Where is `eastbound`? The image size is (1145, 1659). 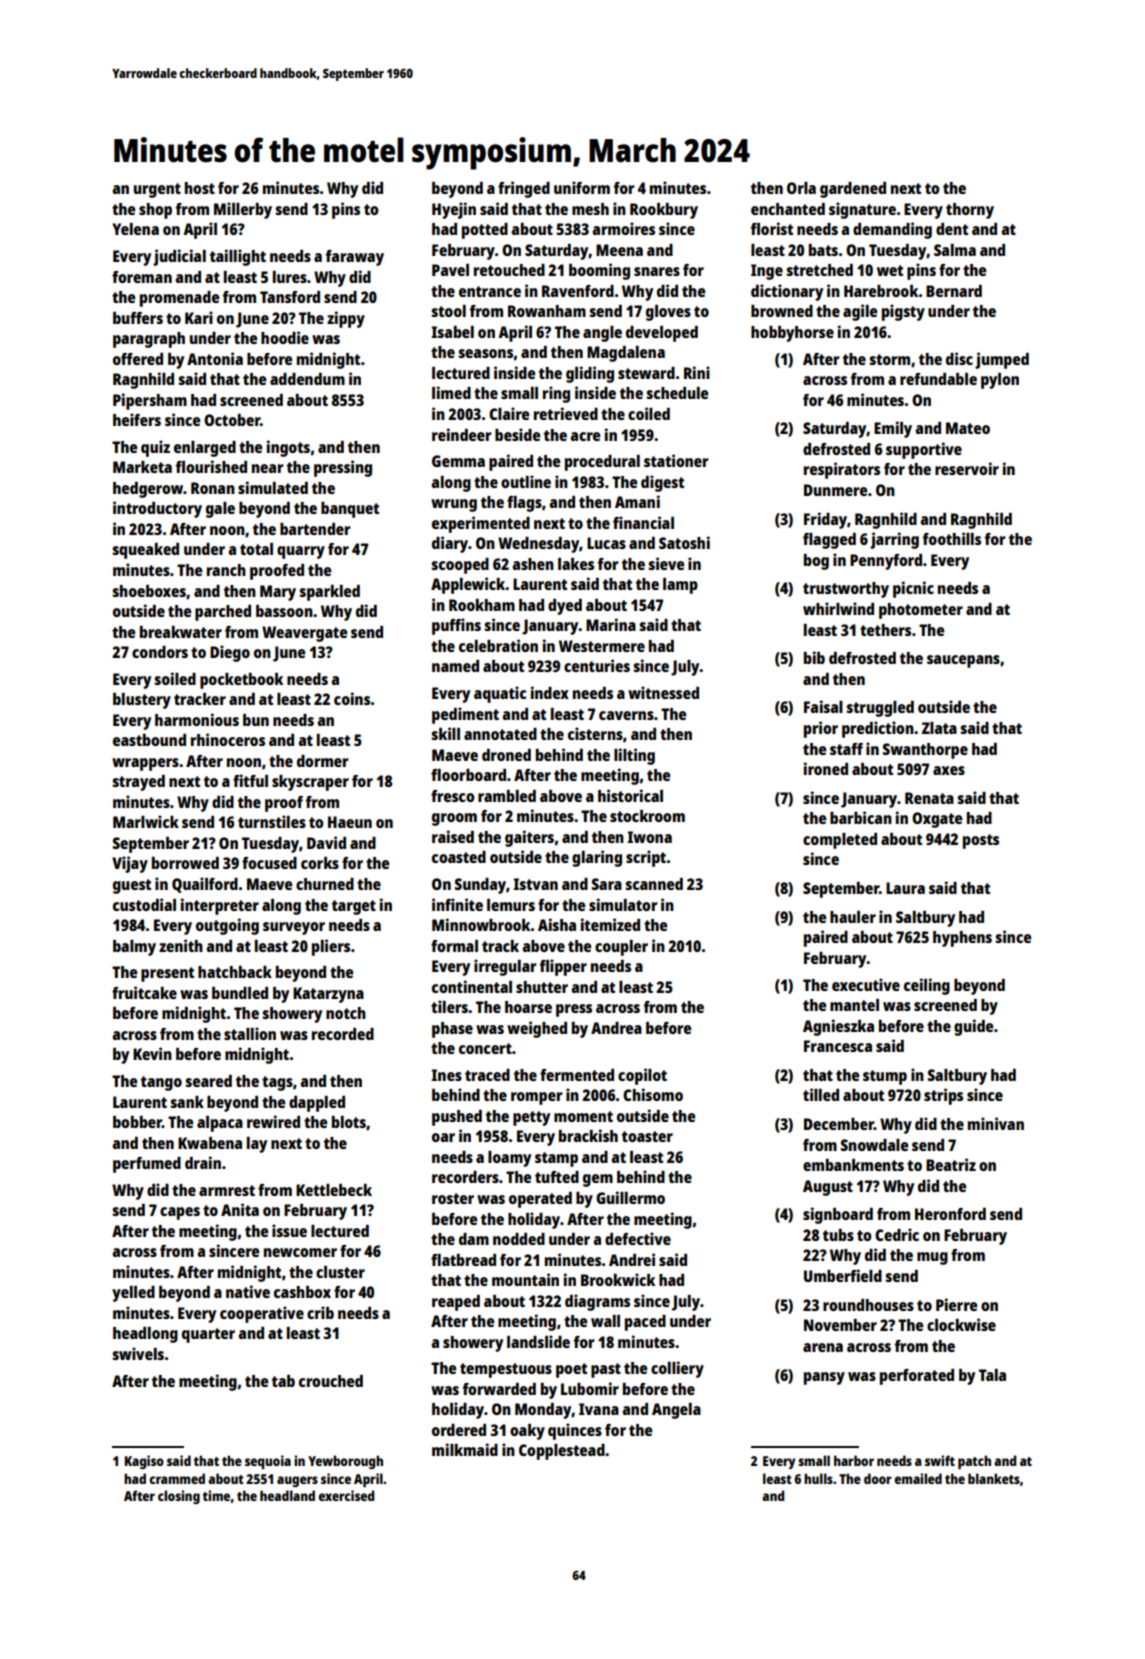
eastbound is located at coordinates (149, 740).
